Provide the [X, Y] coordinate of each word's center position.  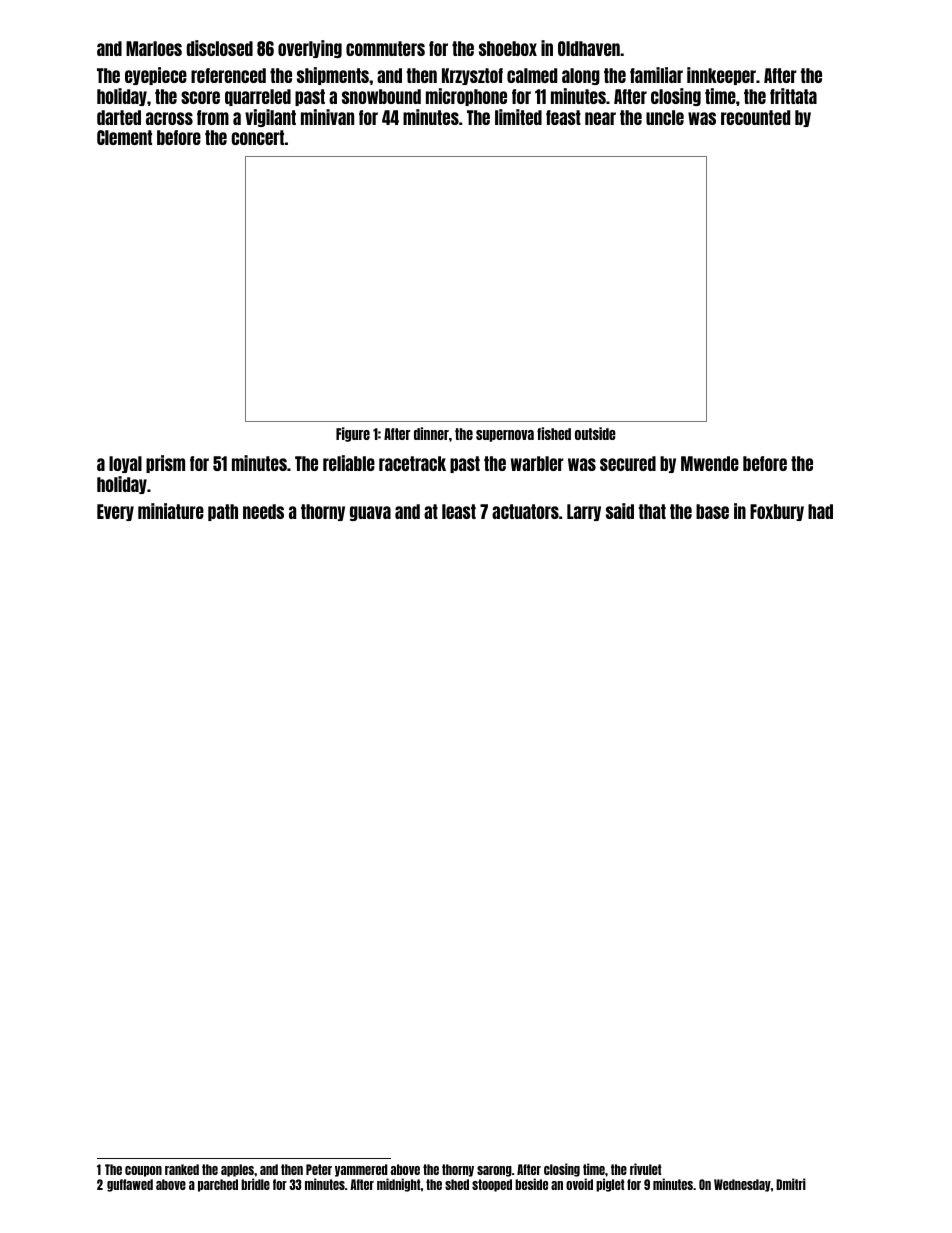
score [200, 97]
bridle [255, 1184]
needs [263, 511]
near [600, 118]
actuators [525, 511]
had [820, 511]
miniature [171, 511]
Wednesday [742, 1185]
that [652, 511]
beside [531, 1184]
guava [370, 513]
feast [563, 117]
